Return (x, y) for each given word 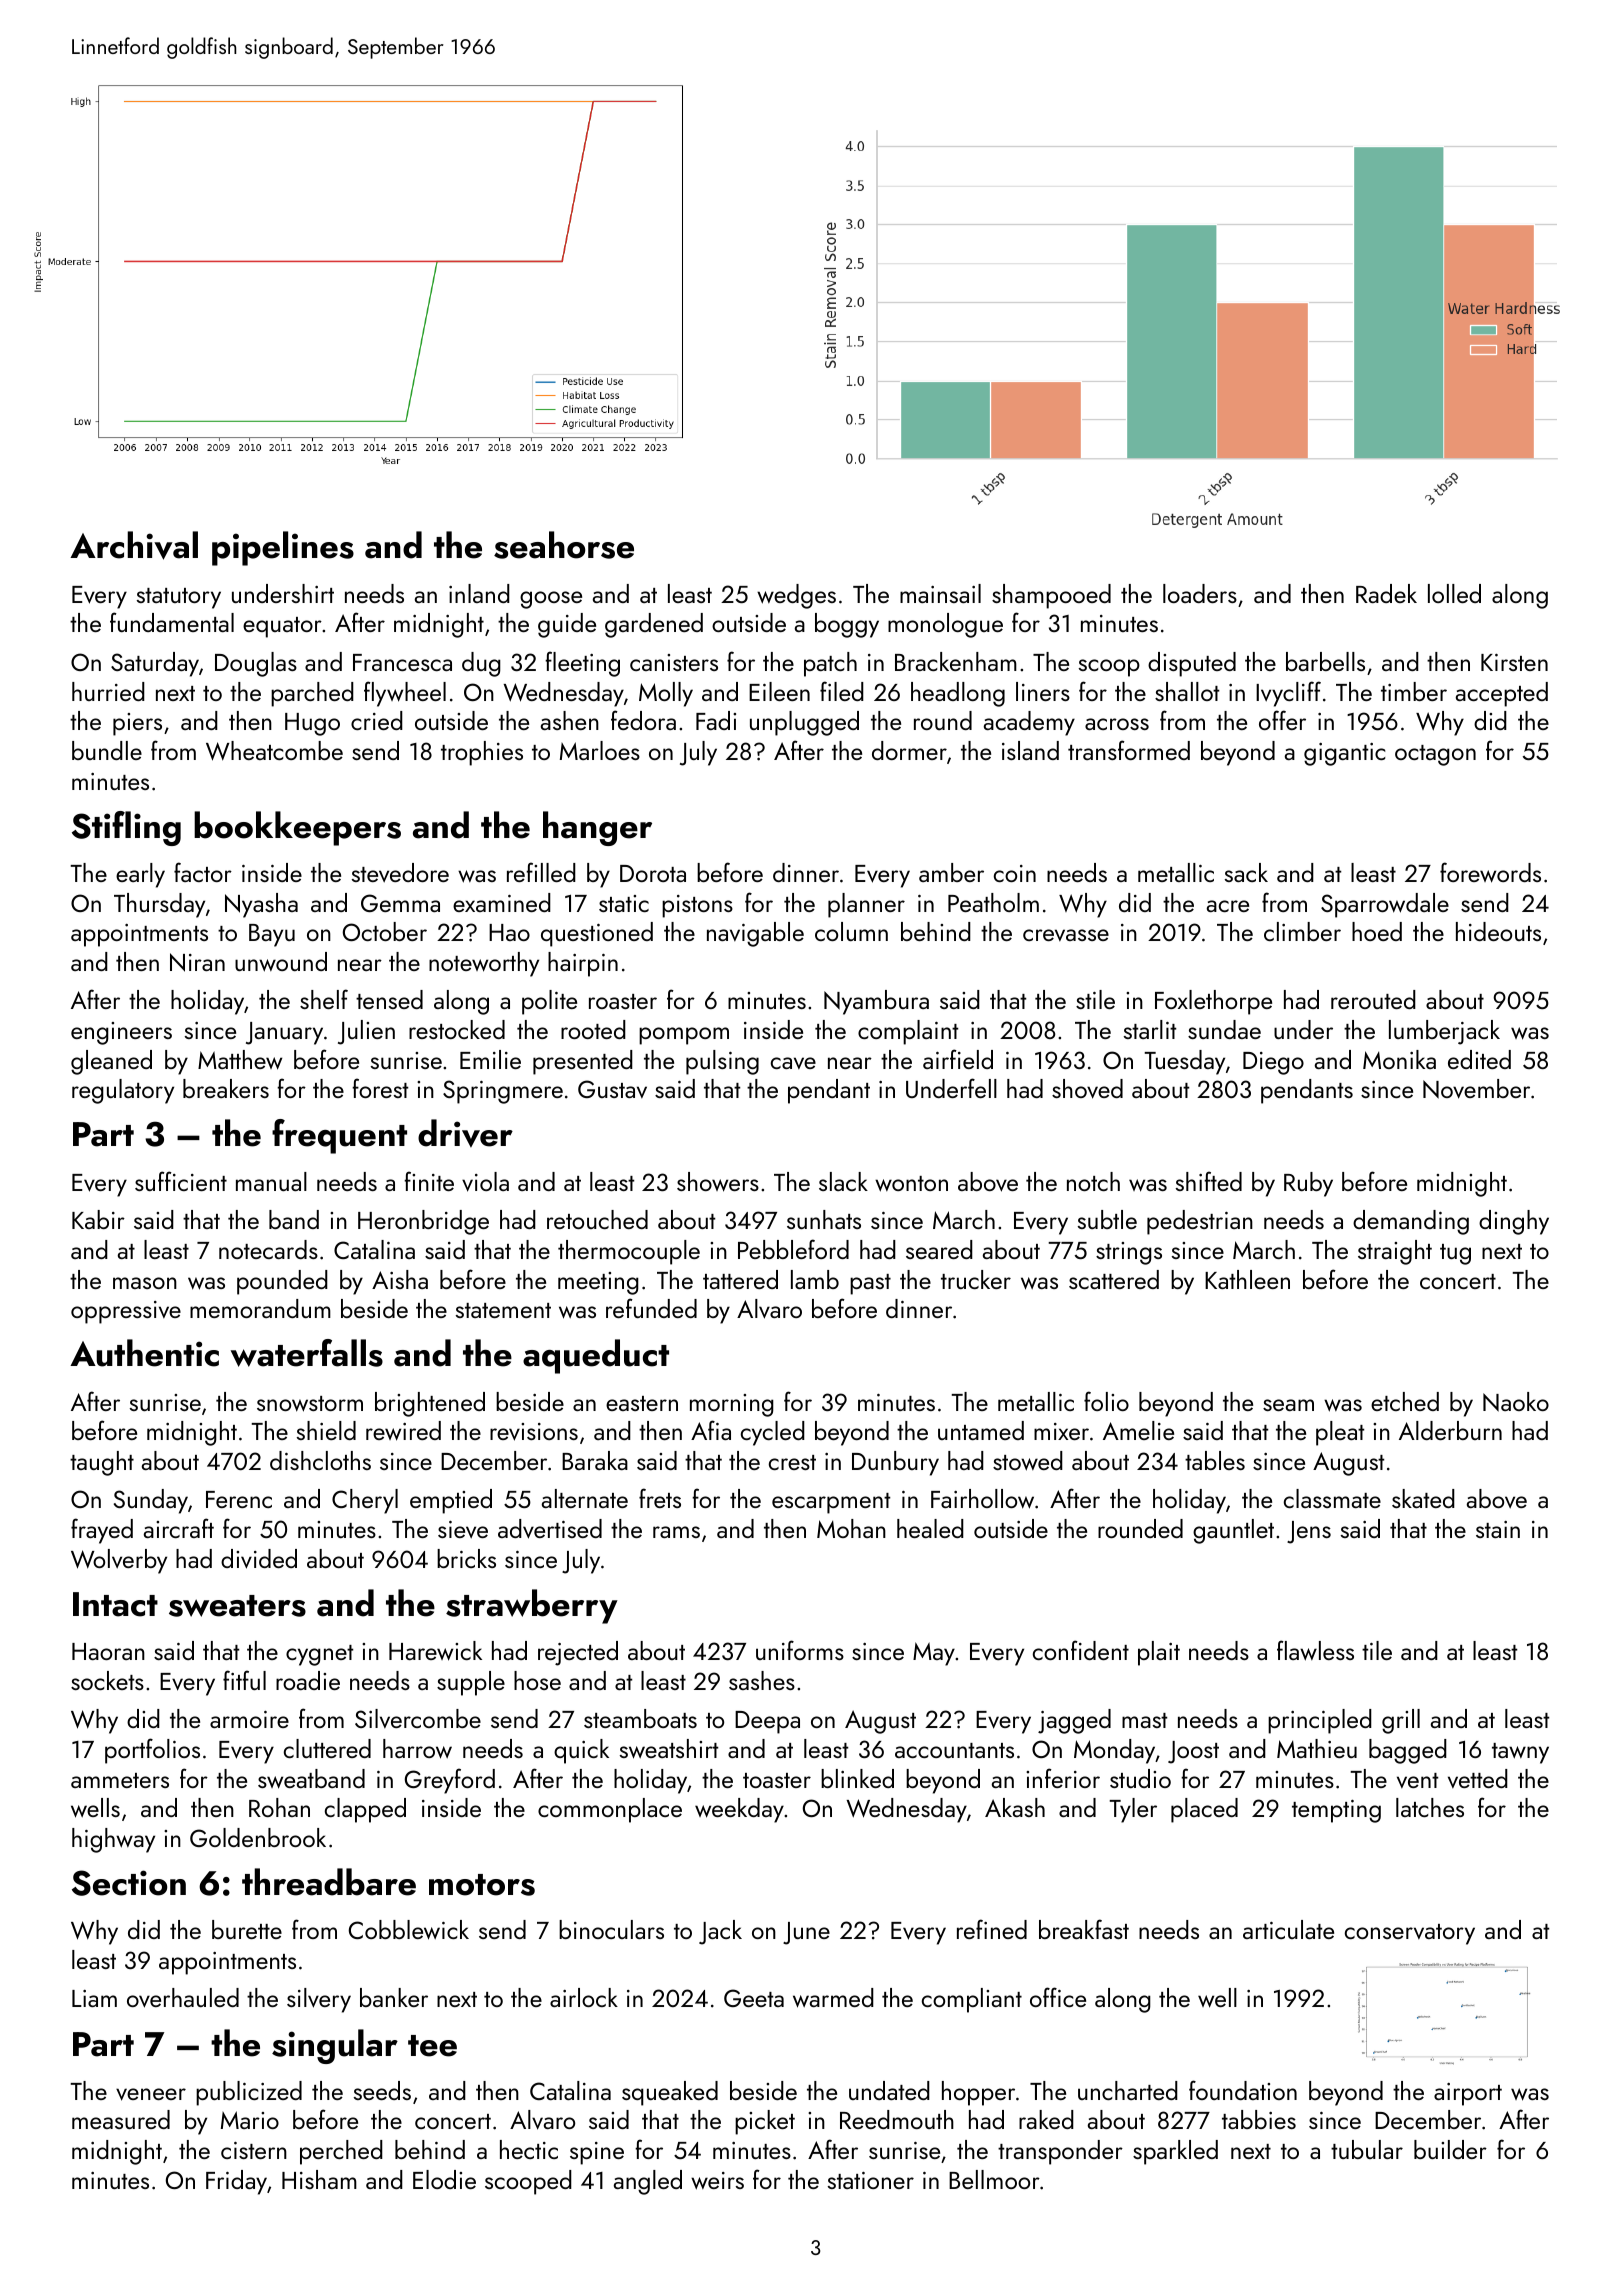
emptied (451, 1501)
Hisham (319, 2179)
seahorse (564, 545)
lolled (1454, 593)
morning (732, 1405)
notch (1093, 1181)
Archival (134, 545)
